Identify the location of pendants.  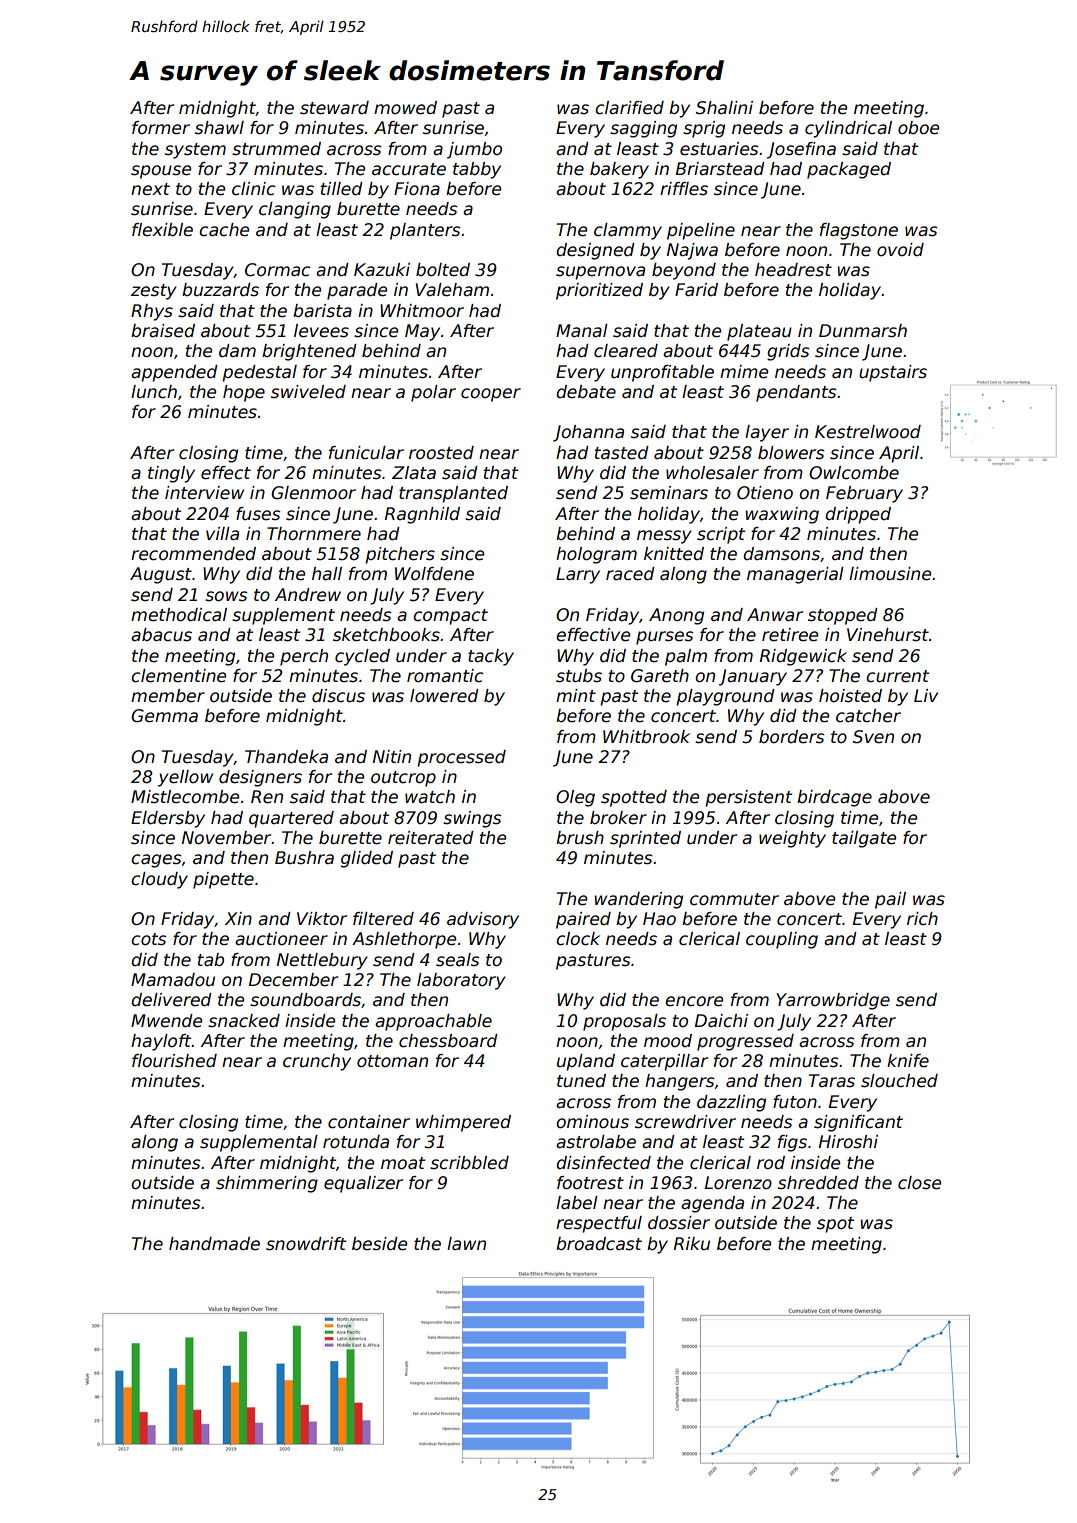
(796, 393).
